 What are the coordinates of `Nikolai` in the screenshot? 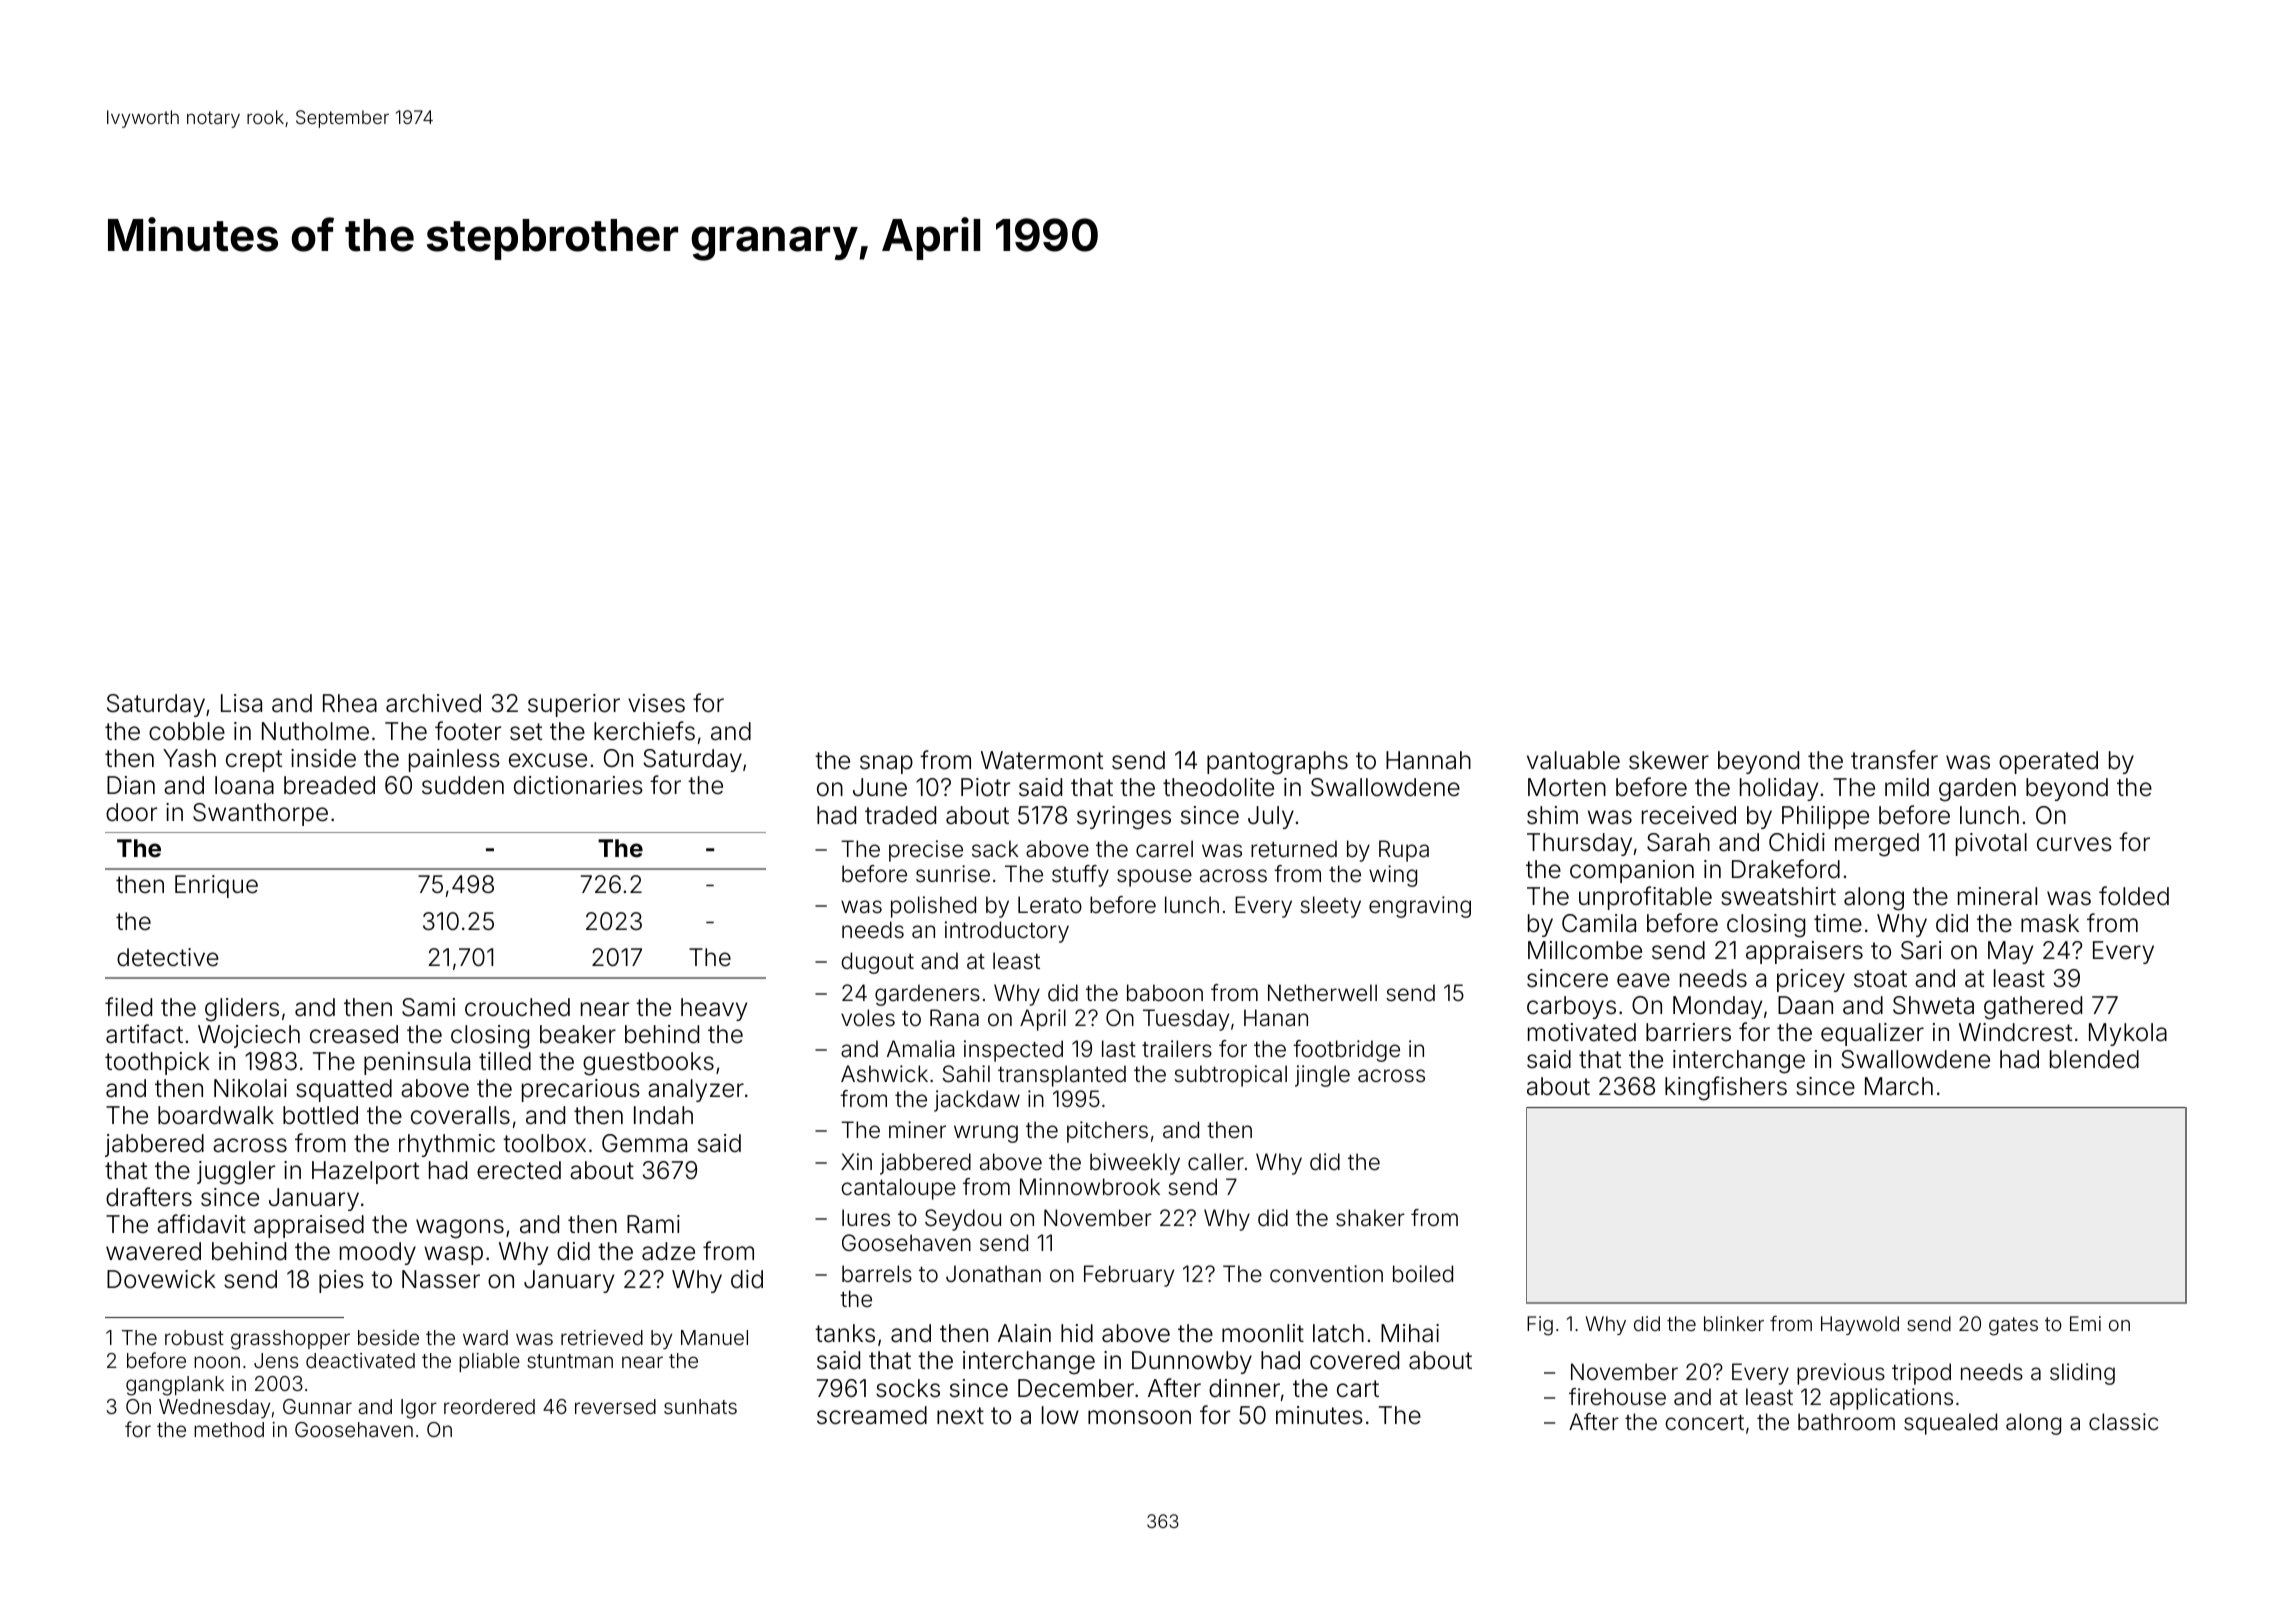 It's located at (250, 1088).
